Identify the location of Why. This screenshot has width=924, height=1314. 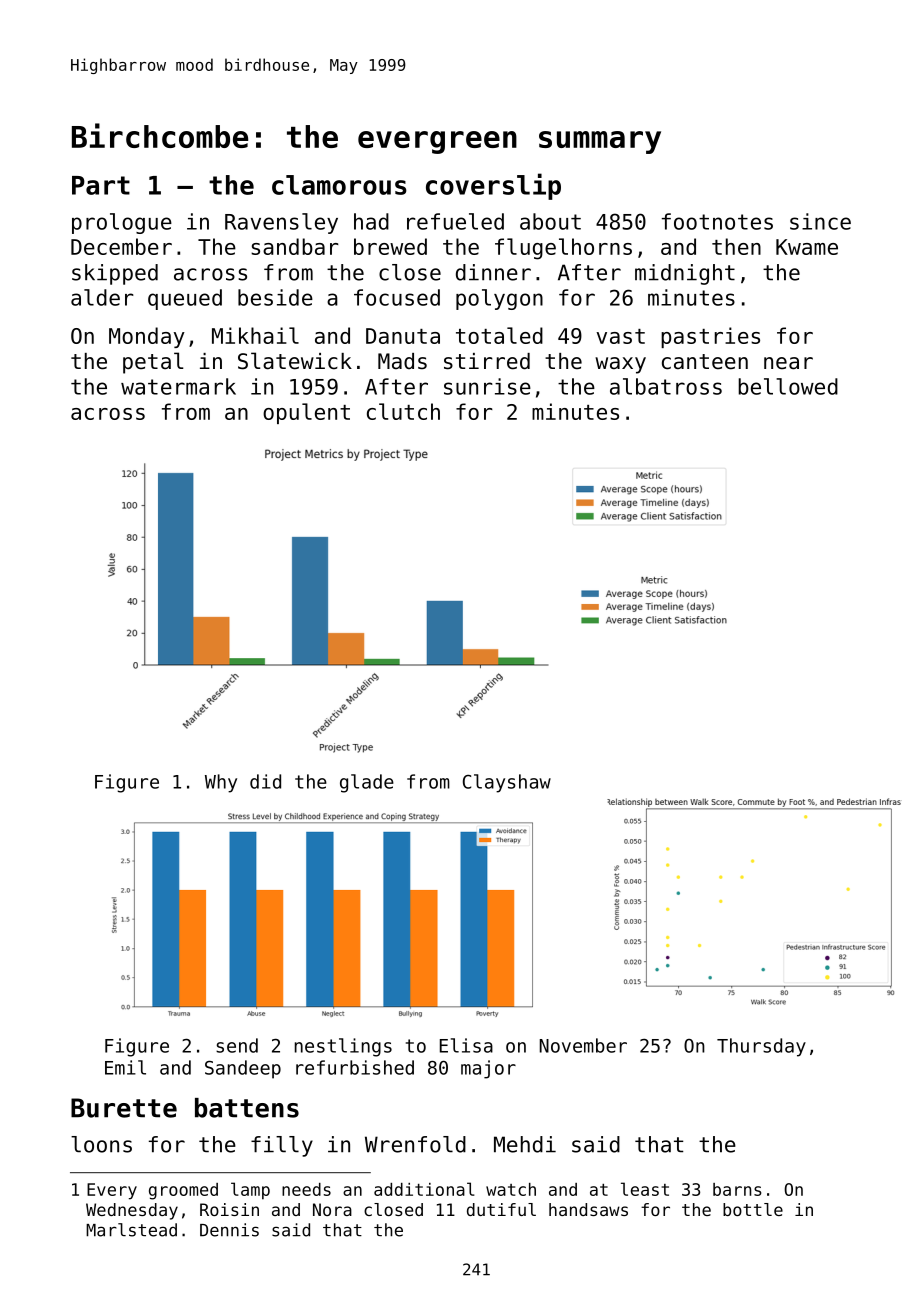
(221, 783).
